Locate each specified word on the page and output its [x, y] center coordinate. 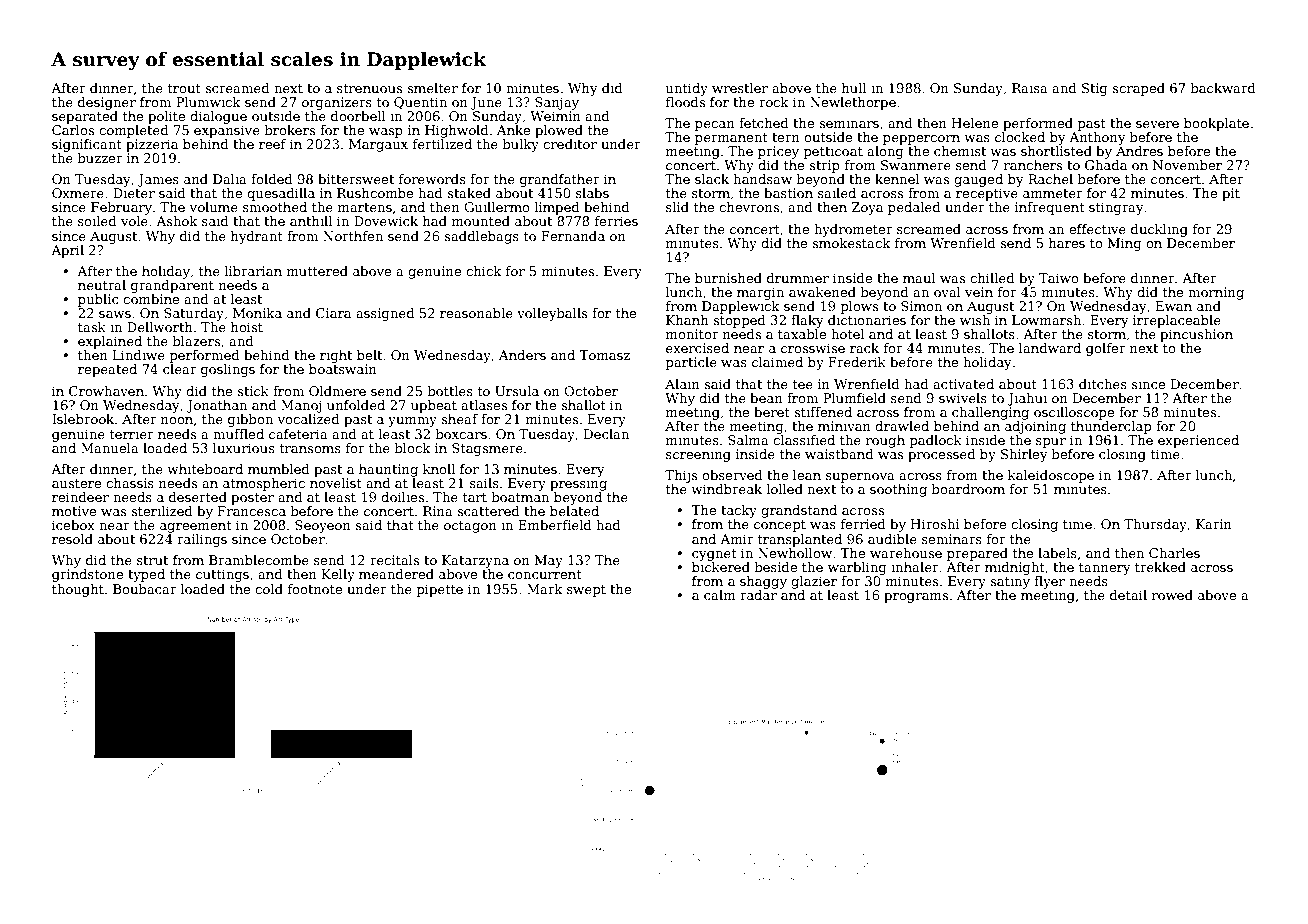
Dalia [230, 179]
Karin [1214, 524]
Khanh [687, 320]
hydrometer [853, 230]
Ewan [1174, 306]
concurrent [545, 574]
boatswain [343, 369]
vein [979, 292]
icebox [73, 525]
